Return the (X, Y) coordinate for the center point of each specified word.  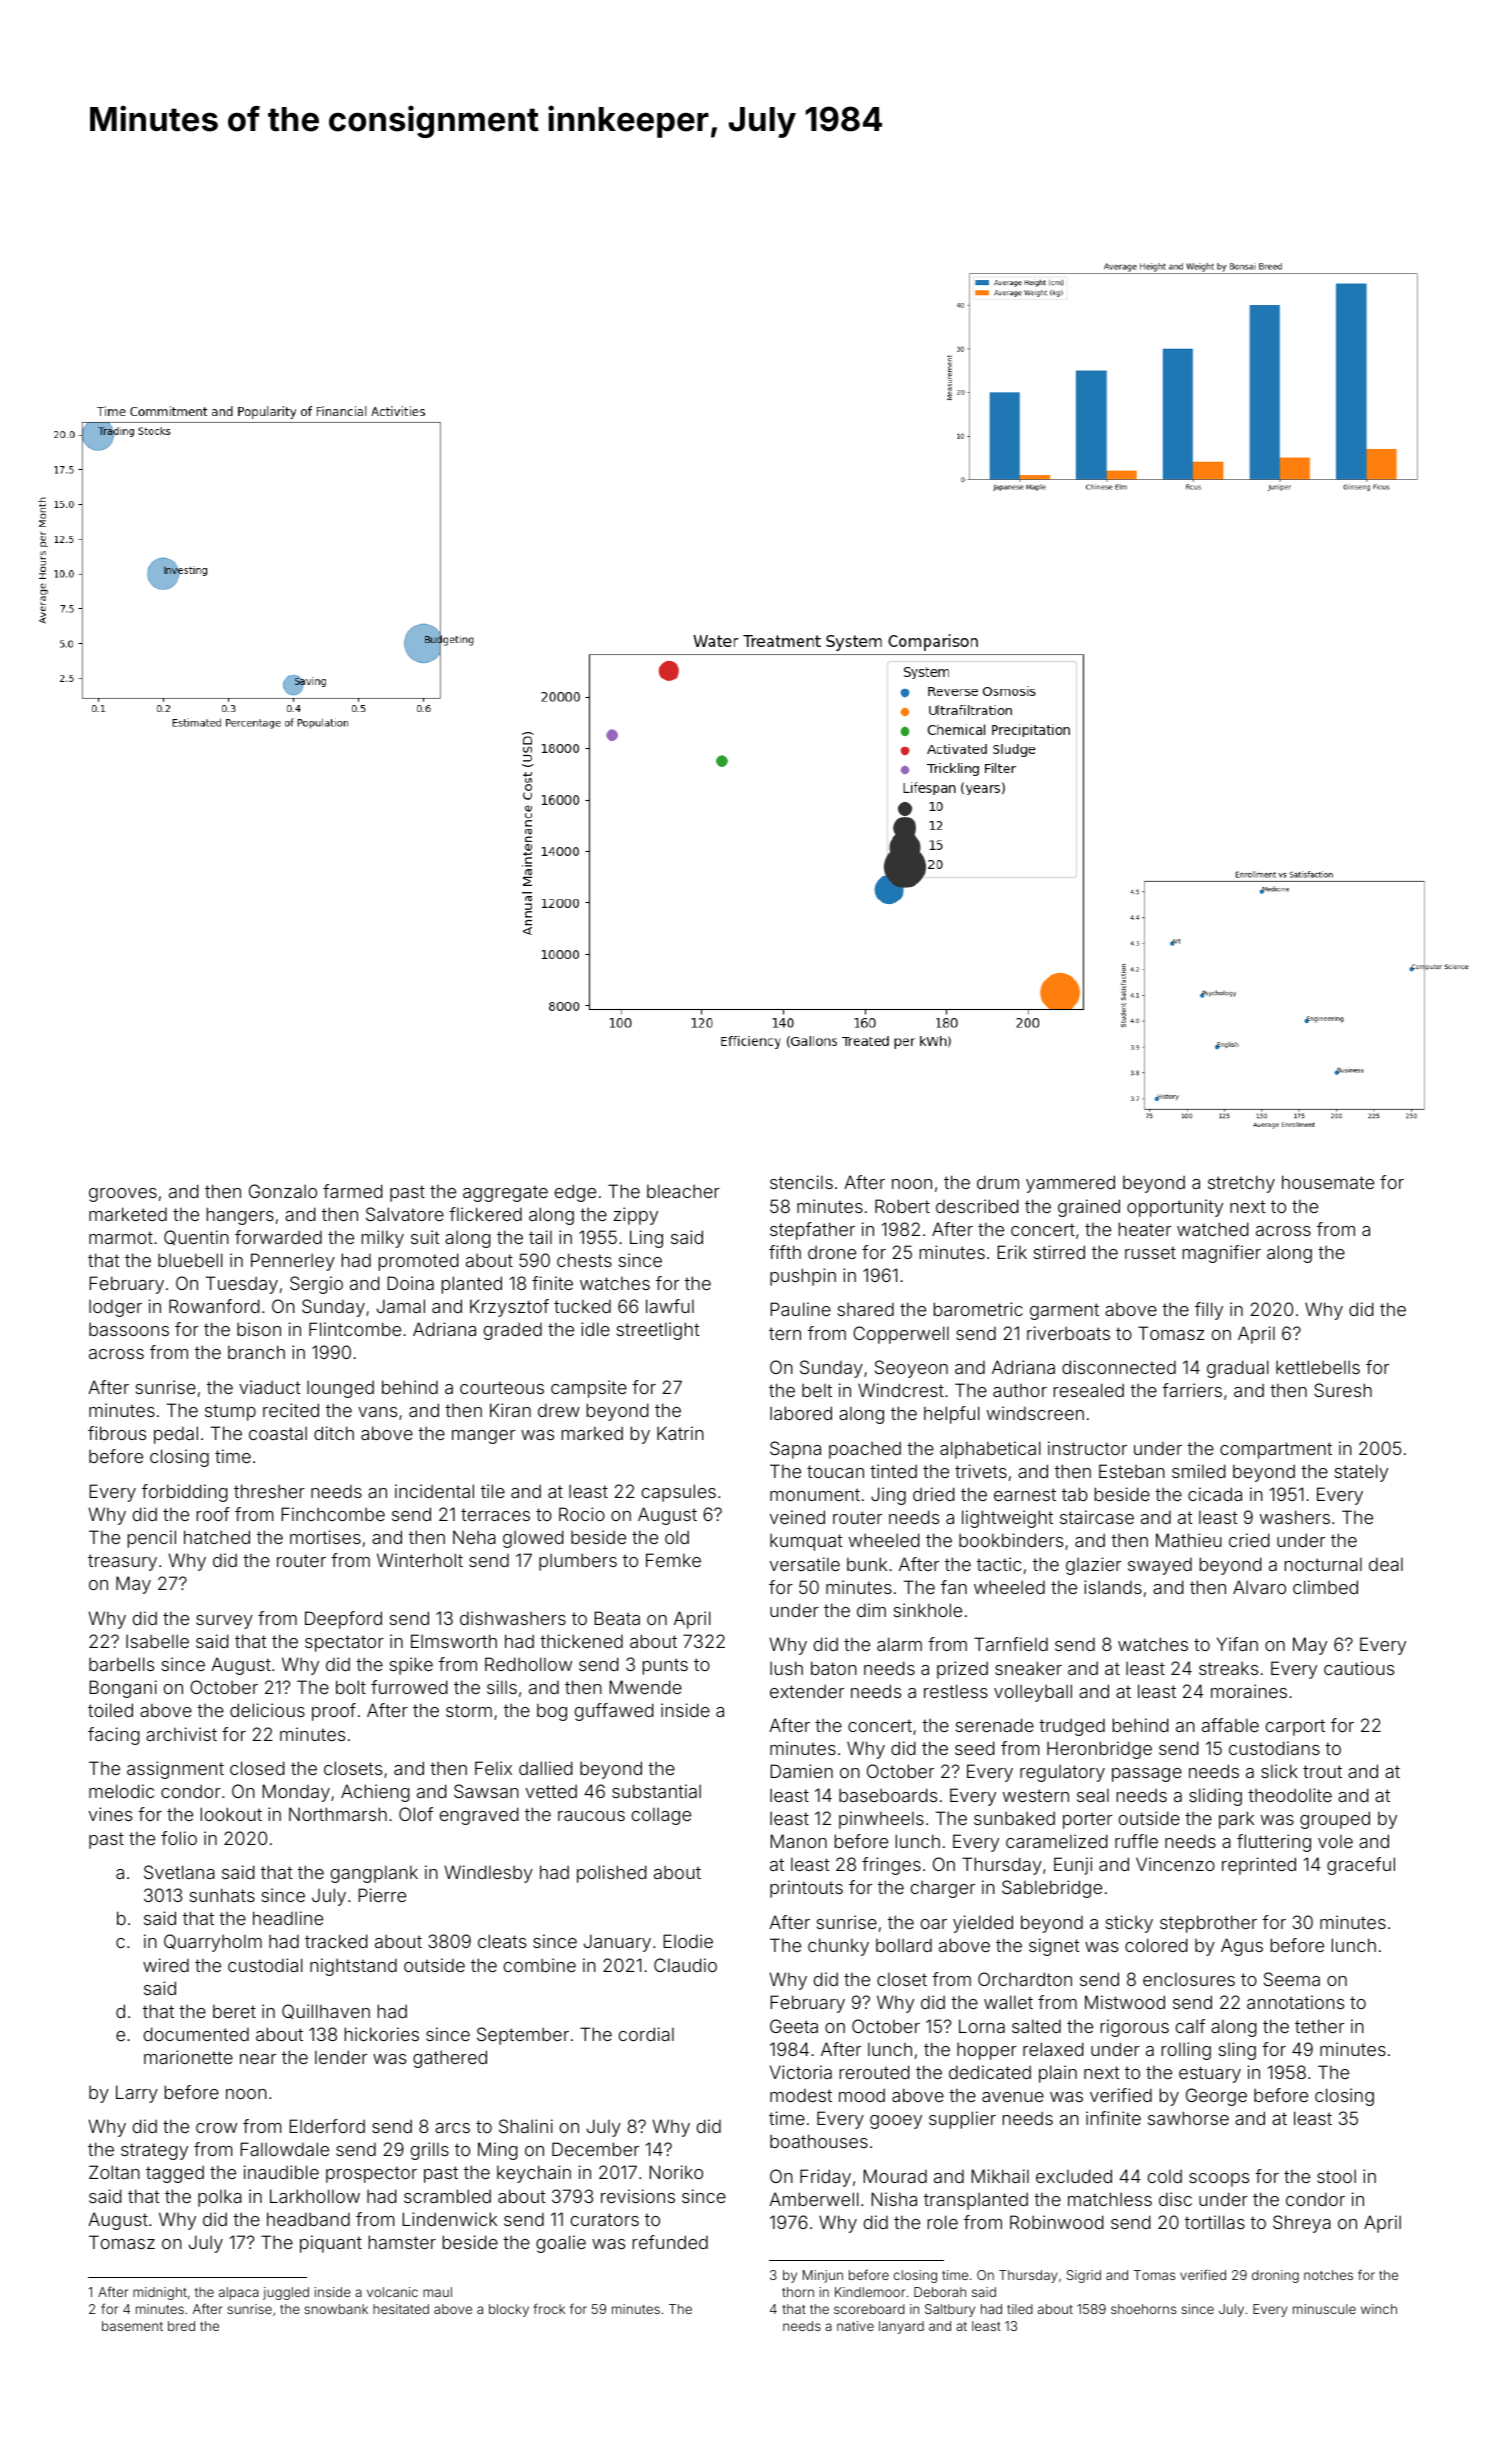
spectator (344, 1643)
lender (341, 2057)
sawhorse (1188, 2118)
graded (513, 1331)
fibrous (117, 1433)
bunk (867, 1564)
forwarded (278, 1237)
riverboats (1068, 1333)
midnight (160, 2293)
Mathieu (1189, 1540)
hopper (987, 2051)
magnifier (1222, 1254)
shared (866, 1309)
